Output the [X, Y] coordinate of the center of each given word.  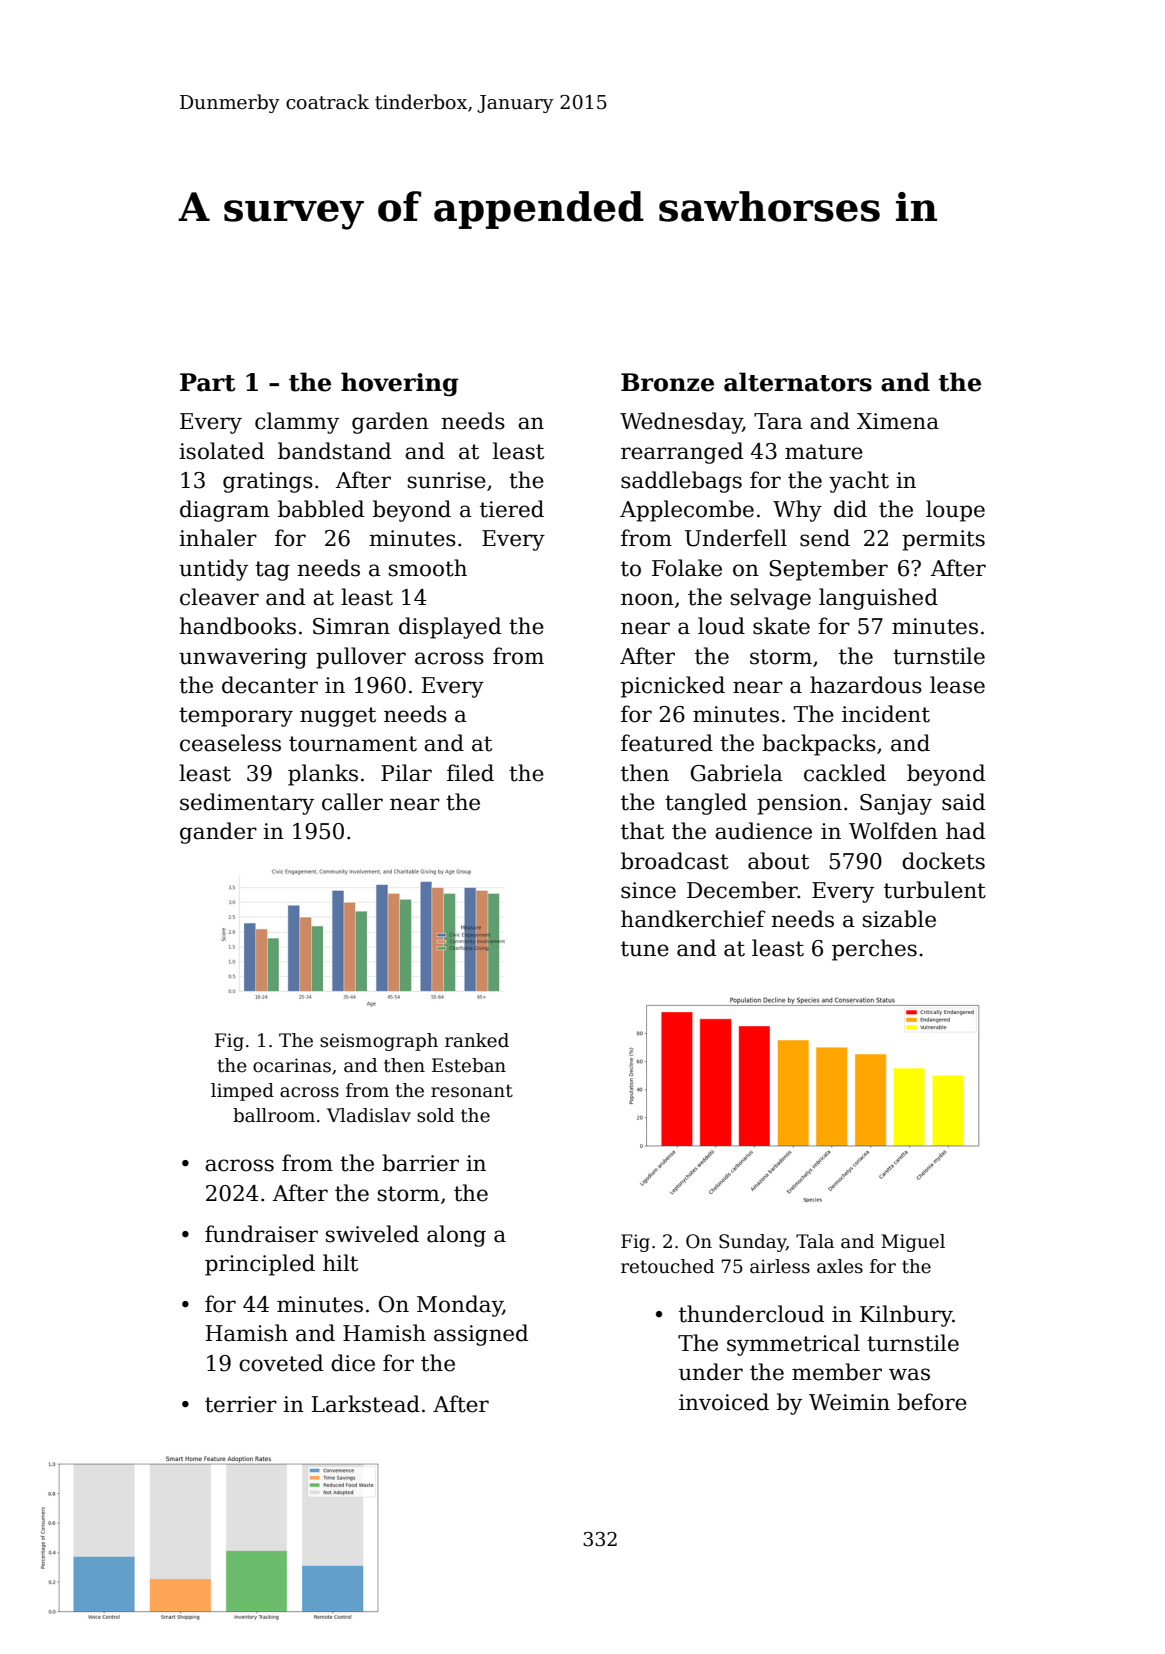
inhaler [218, 538]
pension [799, 804]
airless [780, 1266]
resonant [472, 1091]
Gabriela [737, 773]
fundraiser [261, 1234]
